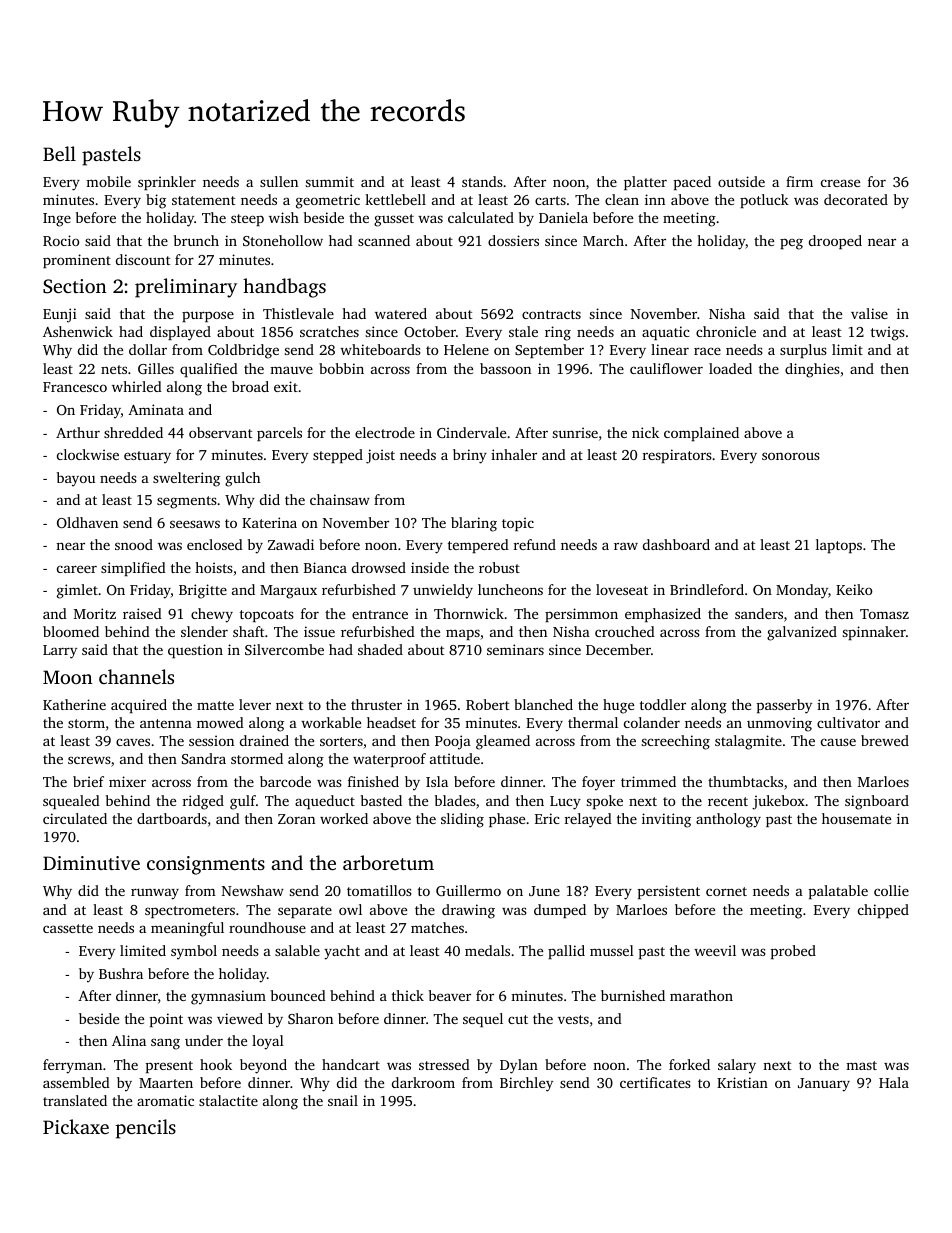 This screenshot has width=952, height=1233. What do you see at coordinates (791, 244) in the screenshot?
I see `peg` at bounding box center [791, 244].
